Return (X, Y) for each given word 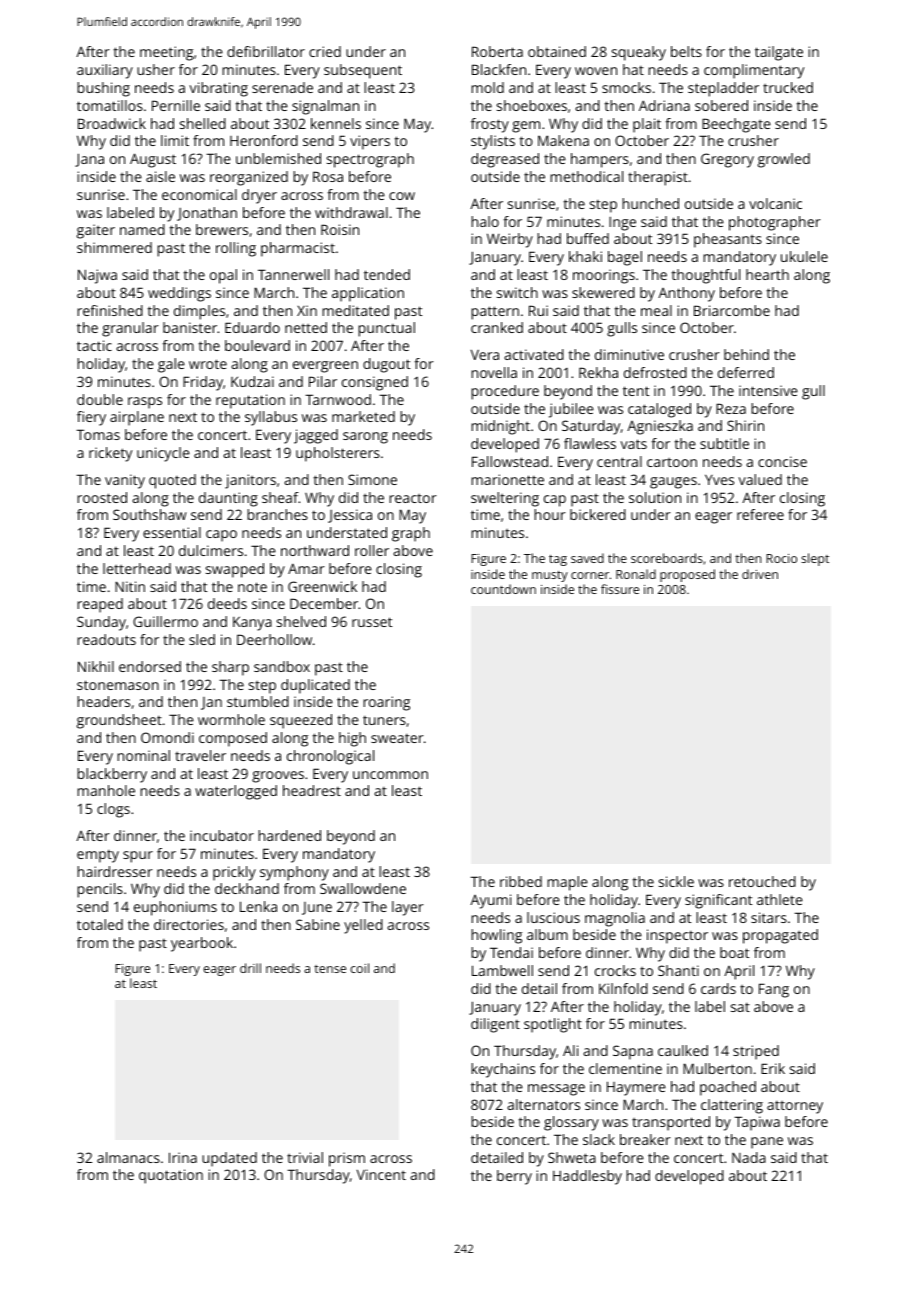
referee (760, 514)
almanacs (128, 1157)
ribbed (521, 881)
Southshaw (149, 514)
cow (402, 196)
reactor (413, 498)
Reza (731, 408)
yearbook (202, 944)
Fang (774, 990)
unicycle (163, 454)
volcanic (775, 203)
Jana (89, 160)
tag (558, 560)
